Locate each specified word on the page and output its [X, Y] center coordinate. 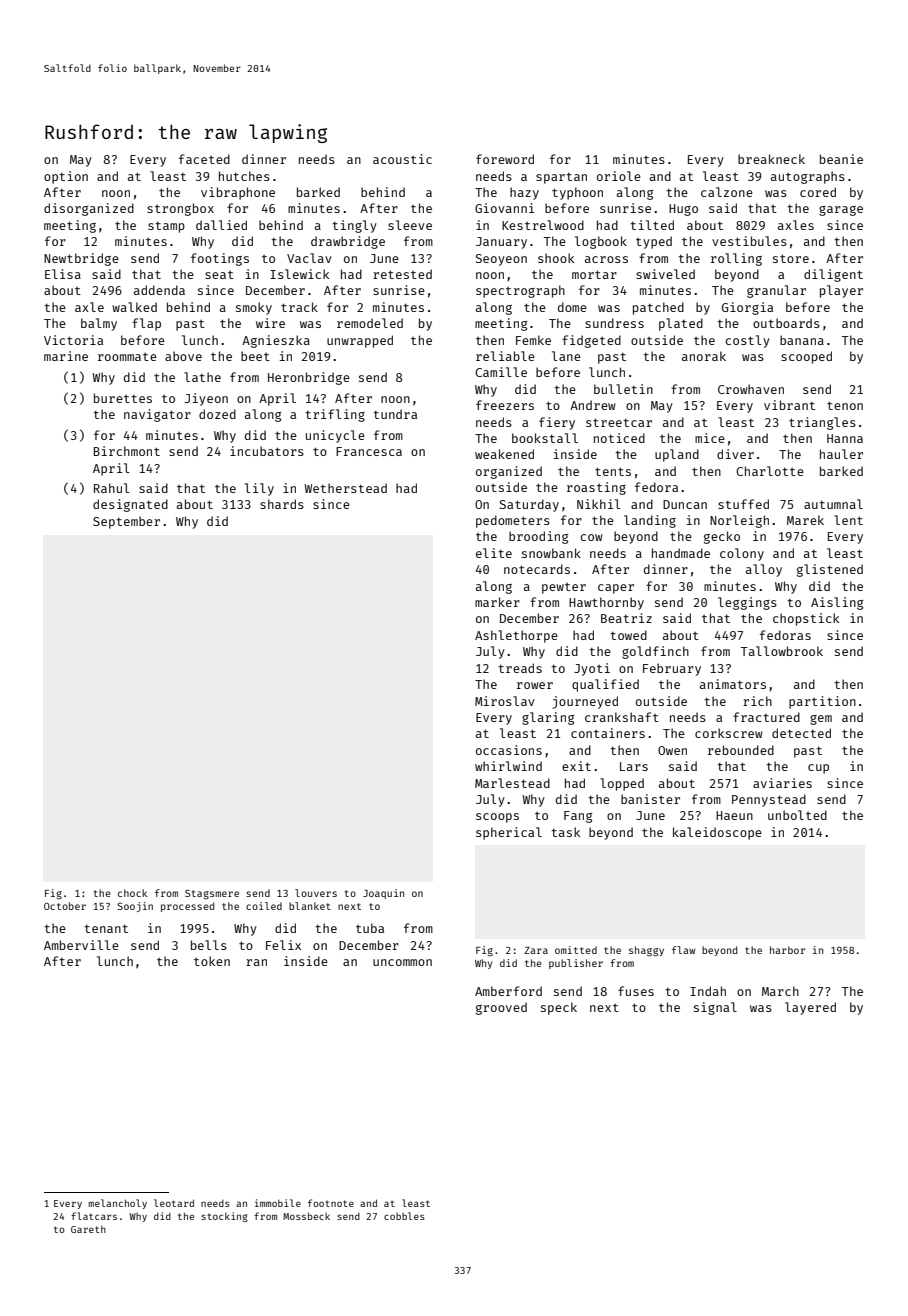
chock [132, 893]
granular [776, 291]
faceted [204, 159]
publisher [576, 964]
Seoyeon [501, 260]
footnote [331, 1203]
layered [810, 1008]
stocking [224, 1217]
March [780, 991]
